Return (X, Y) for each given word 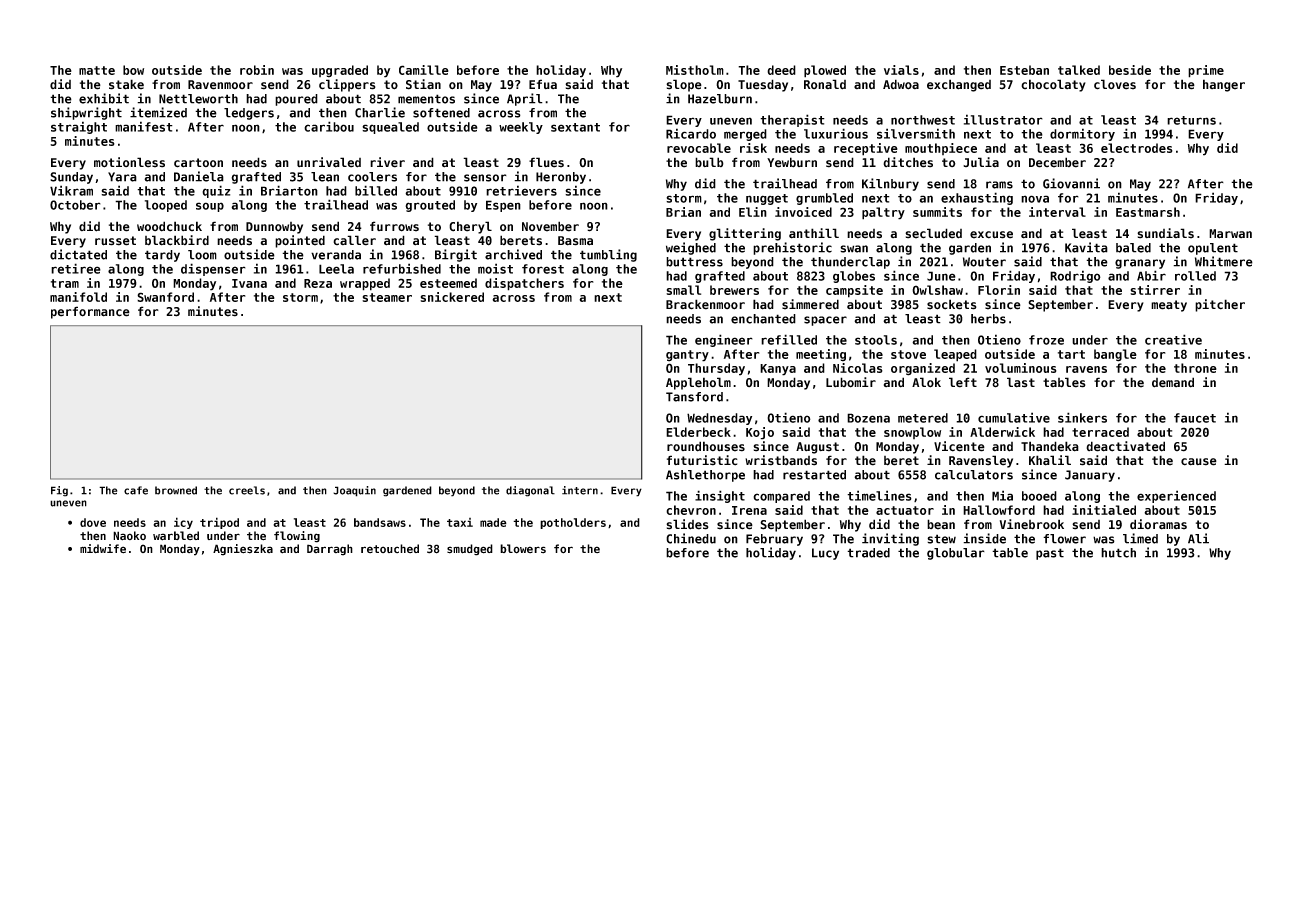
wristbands (781, 460)
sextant (575, 127)
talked (1079, 70)
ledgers (249, 114)
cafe (136, 490)
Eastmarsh (1148, 212)
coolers (372, 177)
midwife (103, 549)
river (387, 162)
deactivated (1125, 446)
